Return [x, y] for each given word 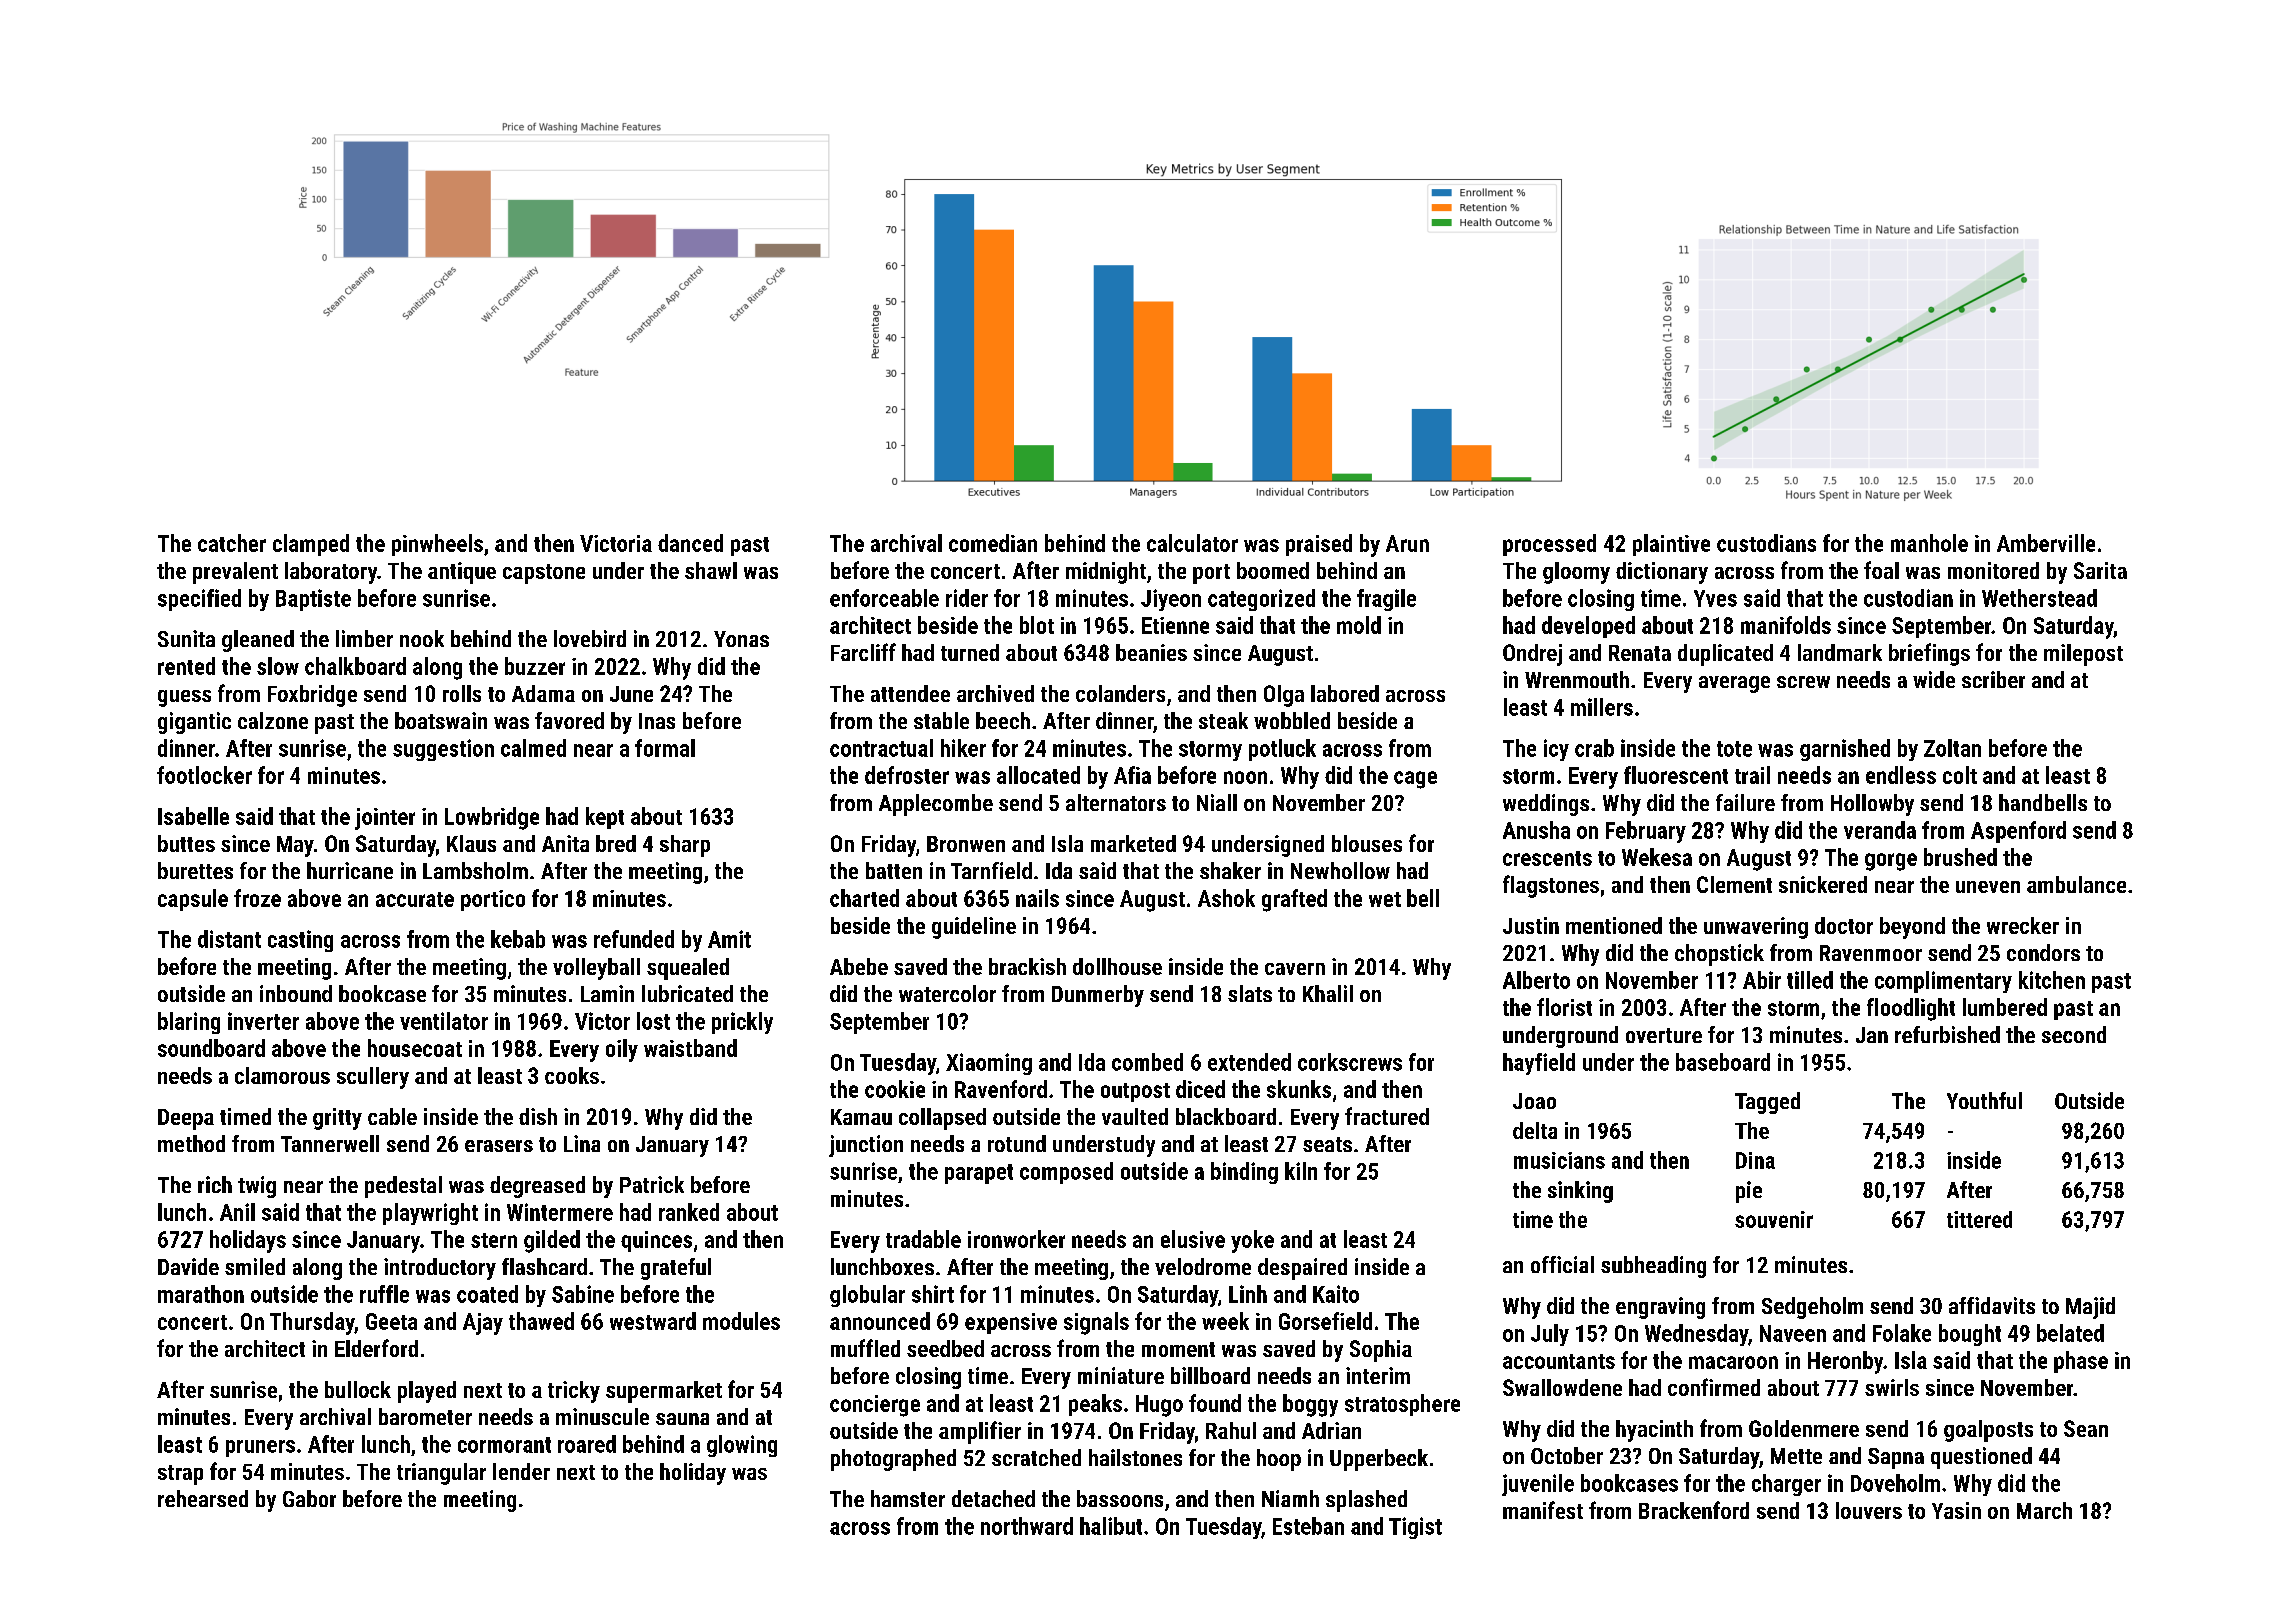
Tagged [1767, 1103]
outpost [1135, 1092]
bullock [358, 1389]
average [1734, 684]
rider [967, 598]
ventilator [444, 1021]
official [1562, 1264]
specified [199, 600]
